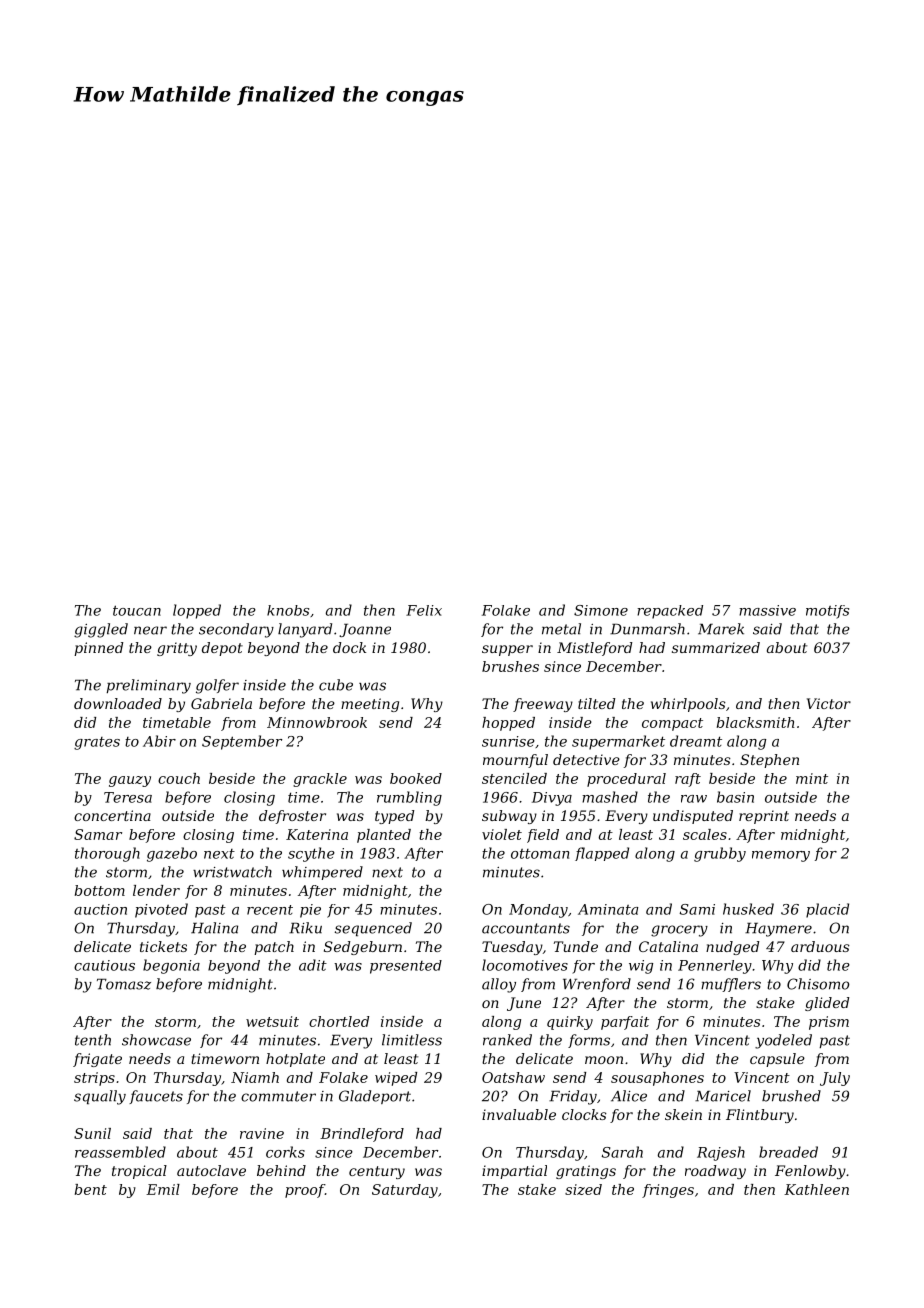  What do you see at coordinates (515, 761) in the image?
I see `mournful` at bounding box center [515, 761].
